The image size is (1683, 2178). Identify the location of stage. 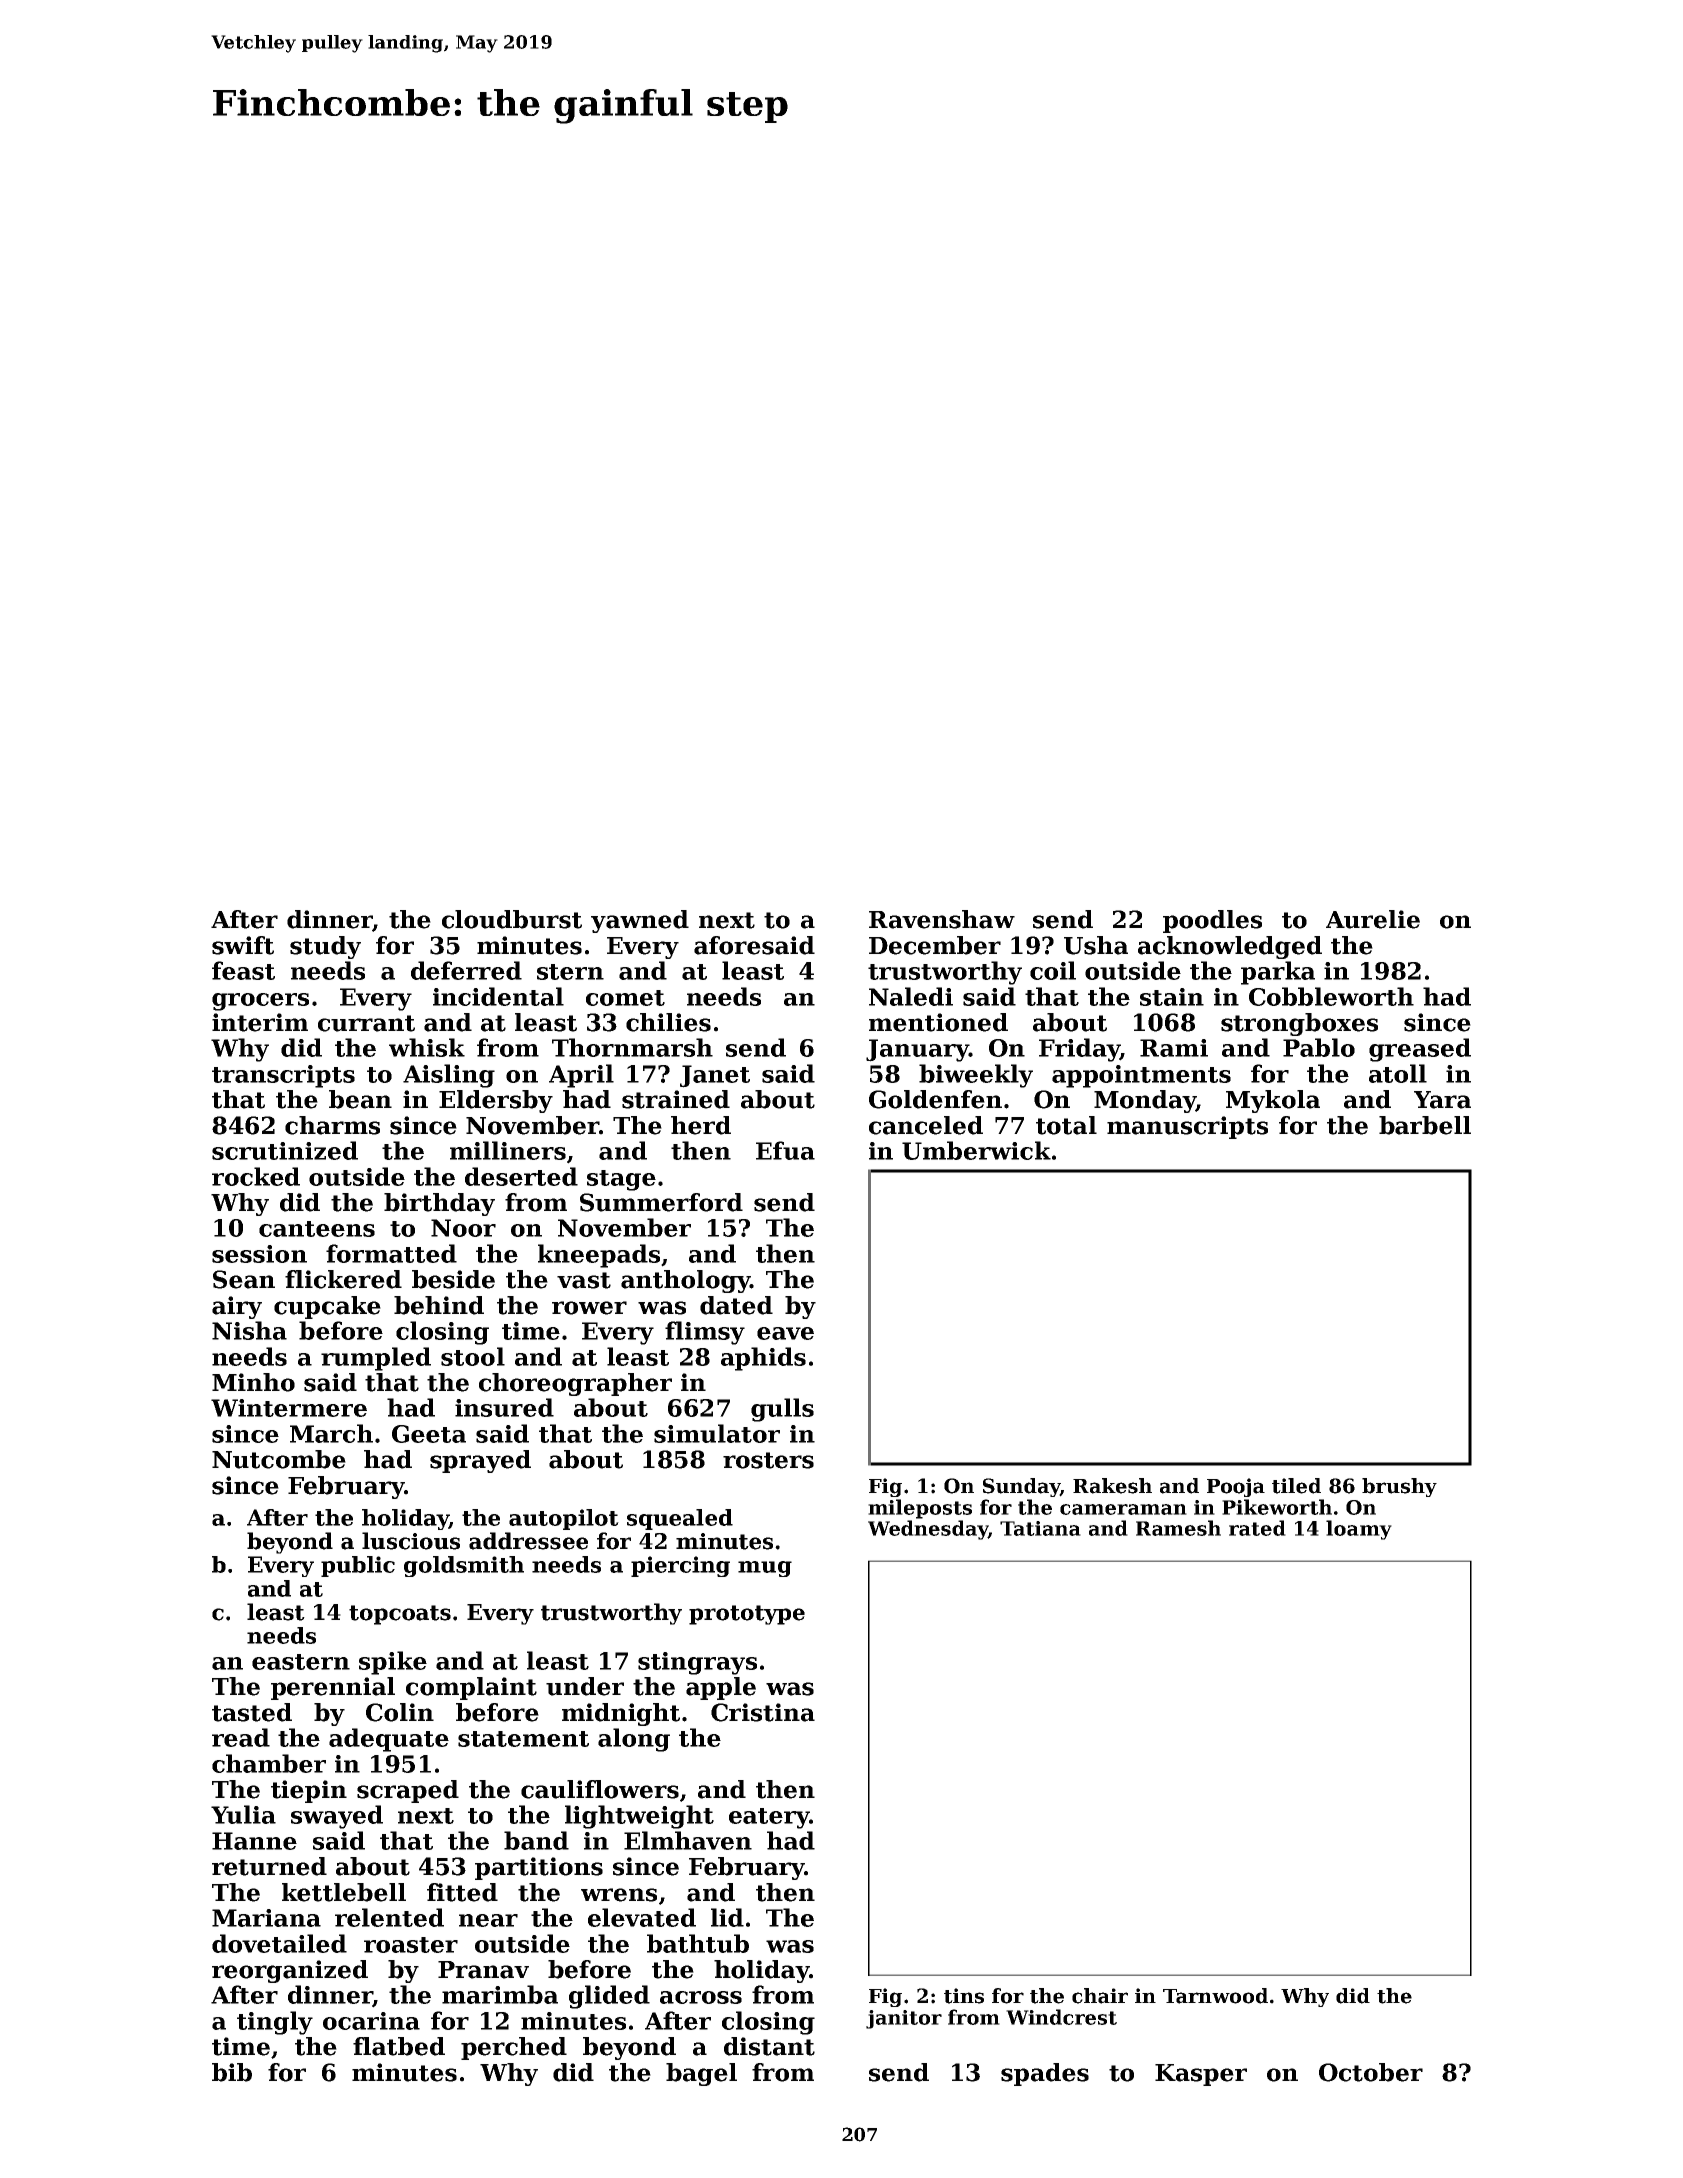
(621, 1180).
